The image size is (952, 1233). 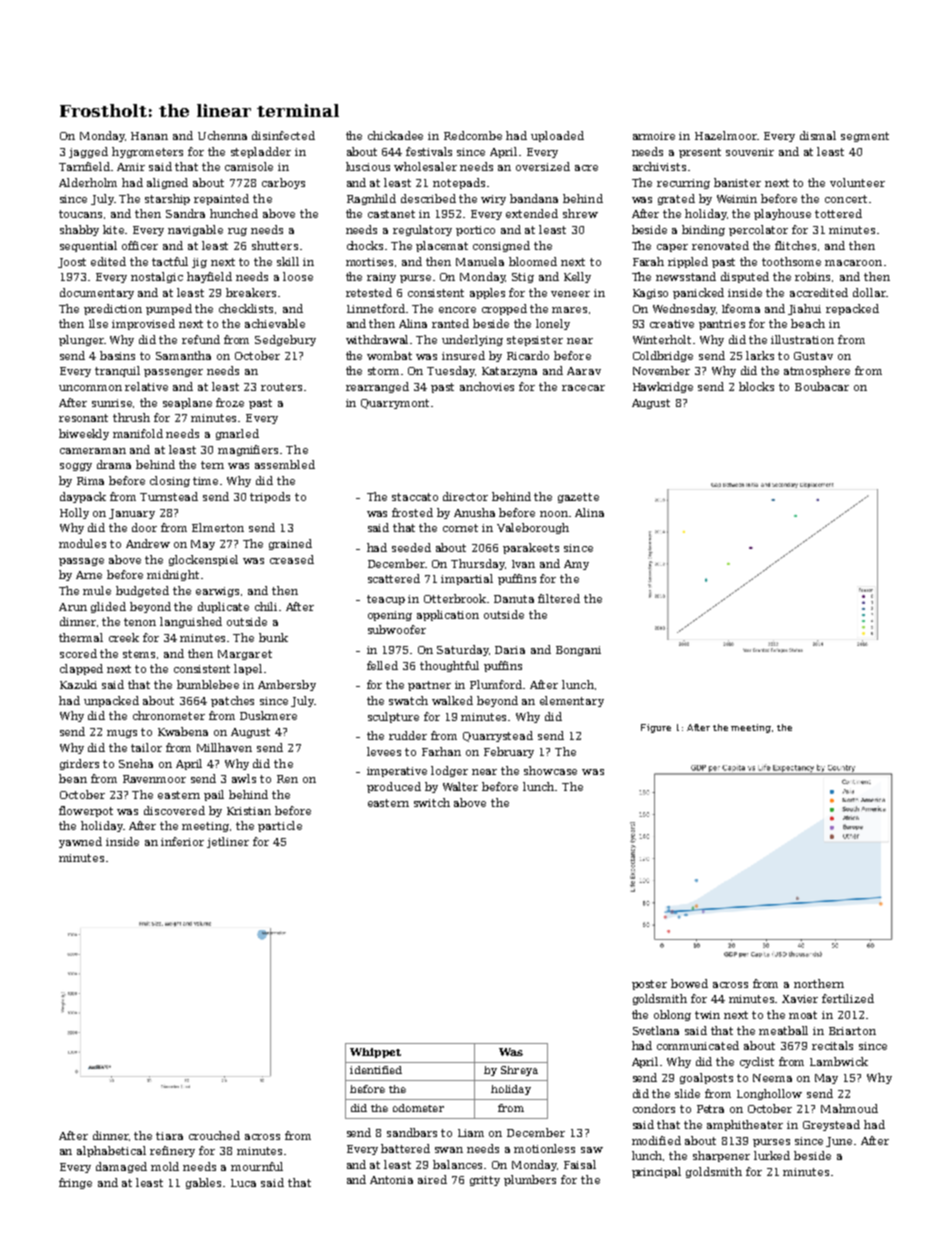 What do you see at coordinates (75, 1183) in the screenshot?
I see `fringe` at bounding box center [75, 1183].
